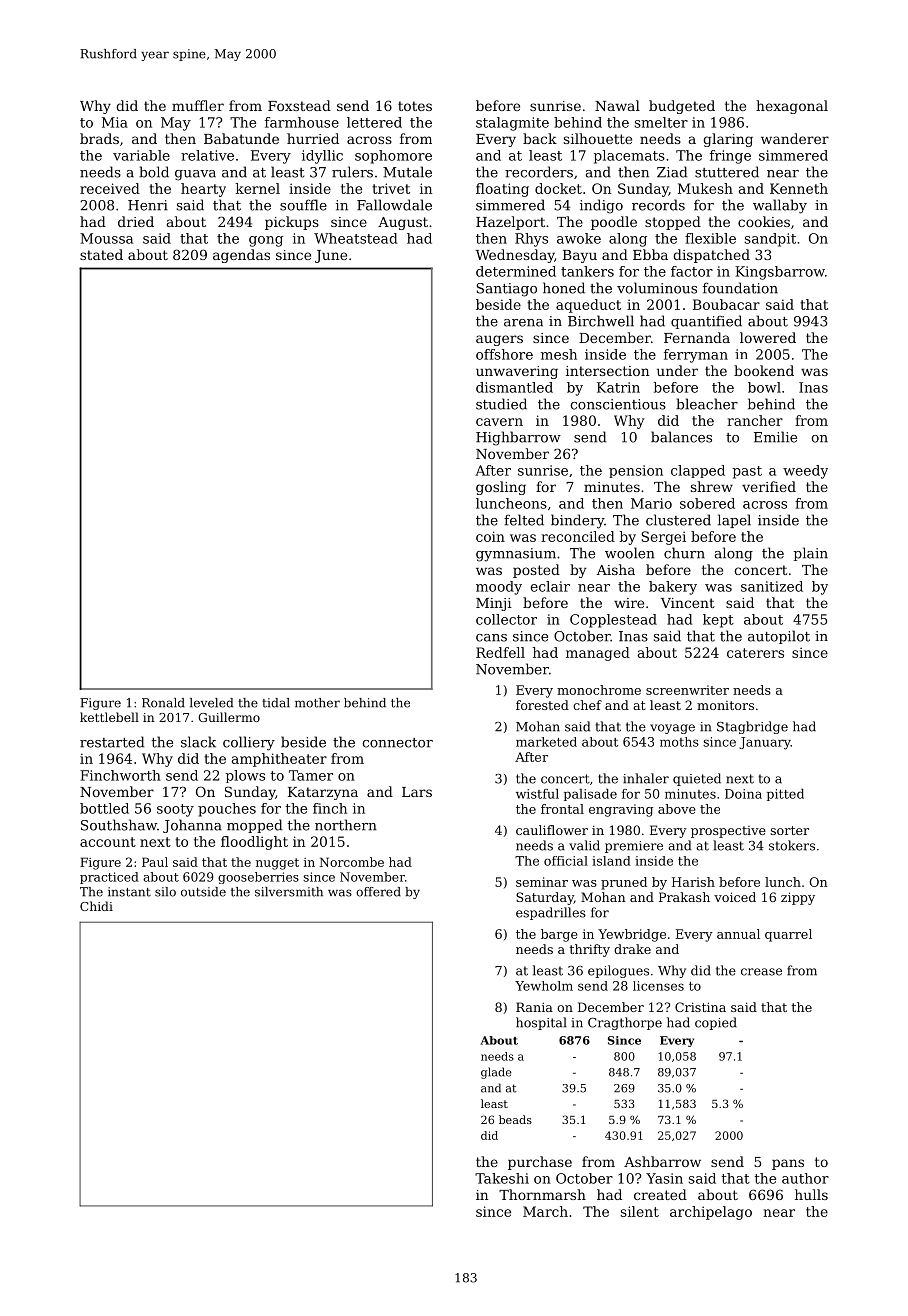 This page has height=1316, width=908. I want to click on zippy, so click(798, 898).
